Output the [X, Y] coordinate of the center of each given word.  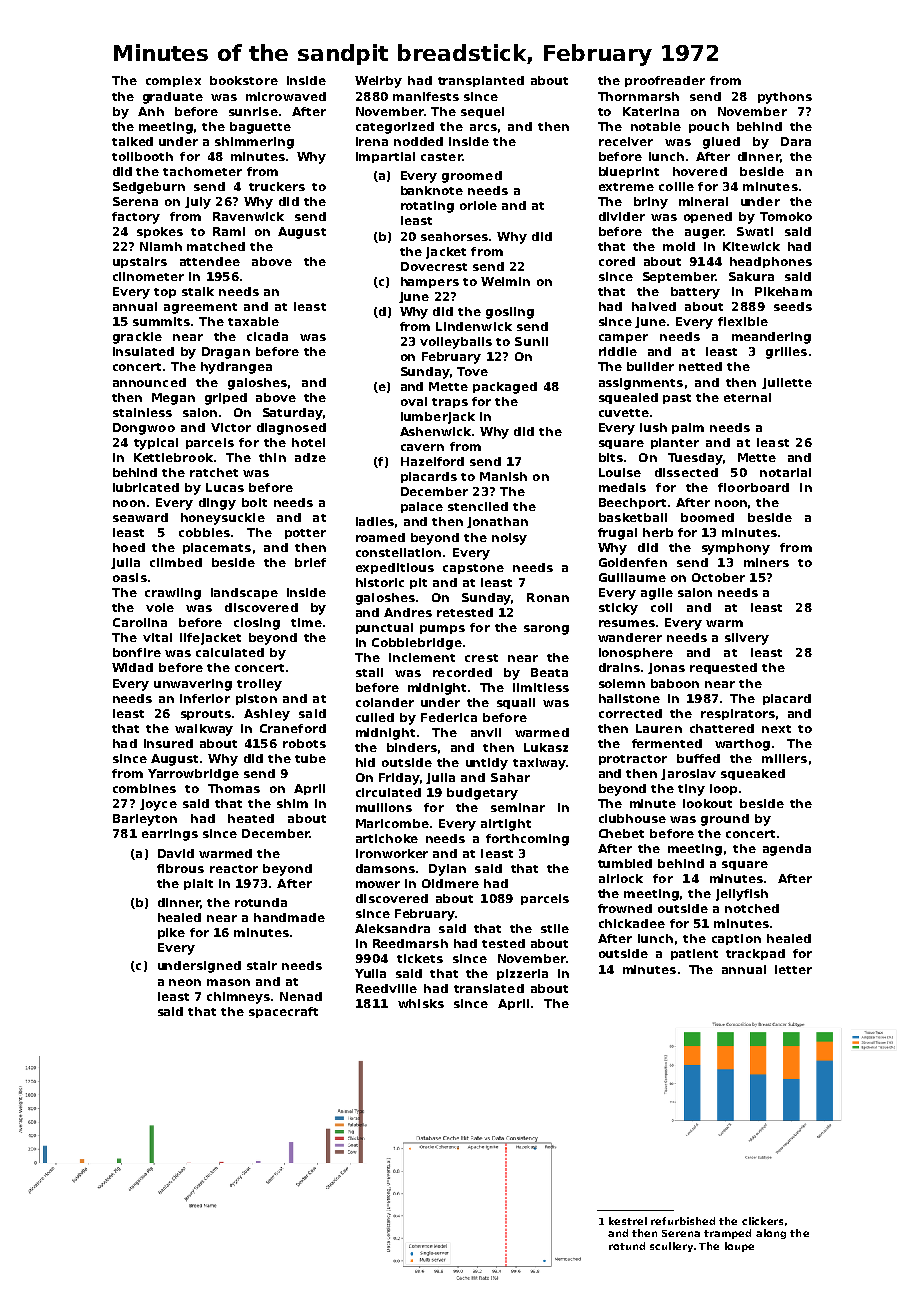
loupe [739, 1247]
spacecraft [283, 1012]
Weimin [505, 281]
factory [136, 218]
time [306, 622]
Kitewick [751, 246]
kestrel [628, 1221]
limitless [541, 687]
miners [766, 562]
